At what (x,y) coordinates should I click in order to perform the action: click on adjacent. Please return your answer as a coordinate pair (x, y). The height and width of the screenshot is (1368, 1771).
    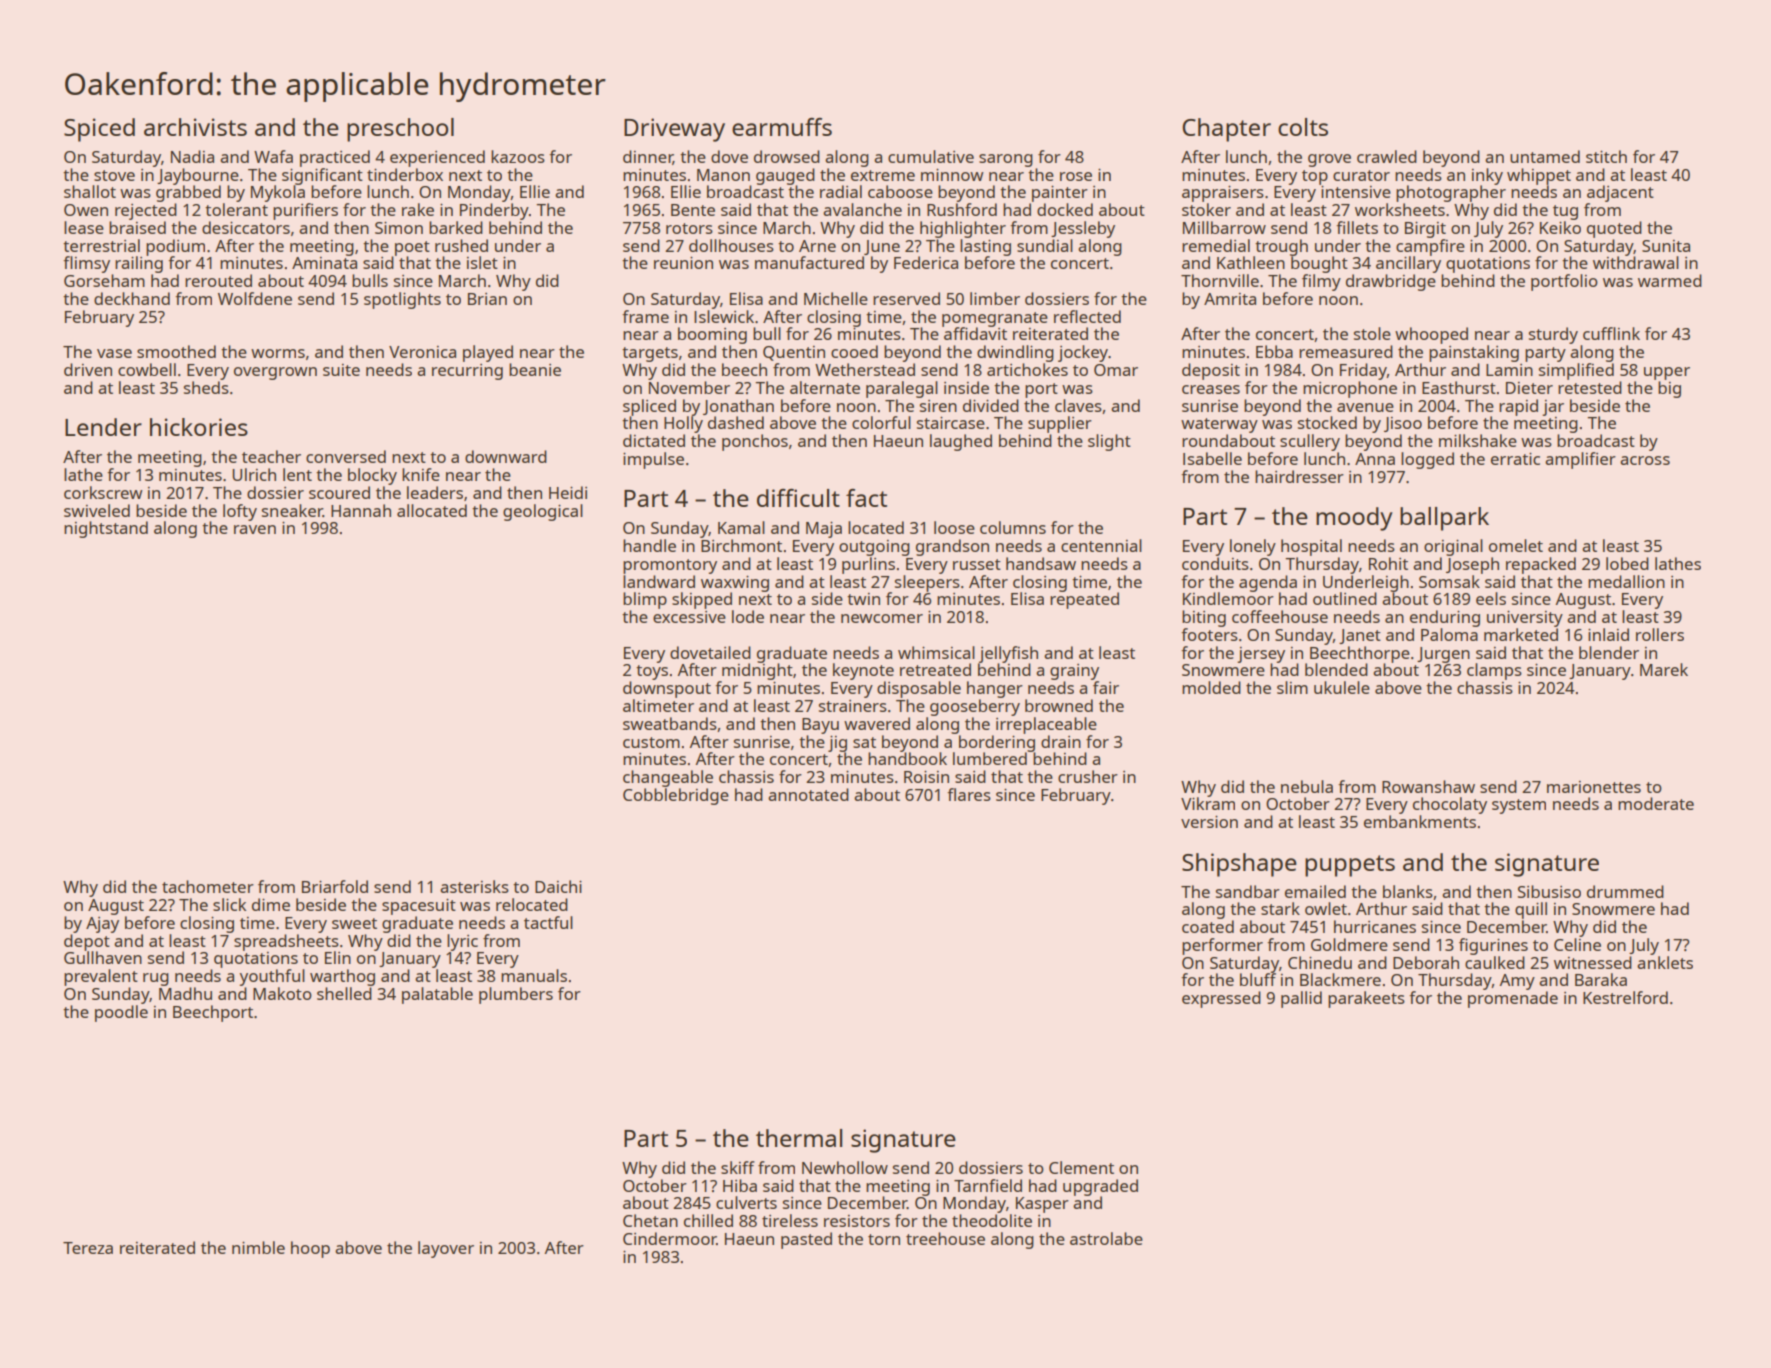
    Looking at the image, I should click on (1620, 193).
